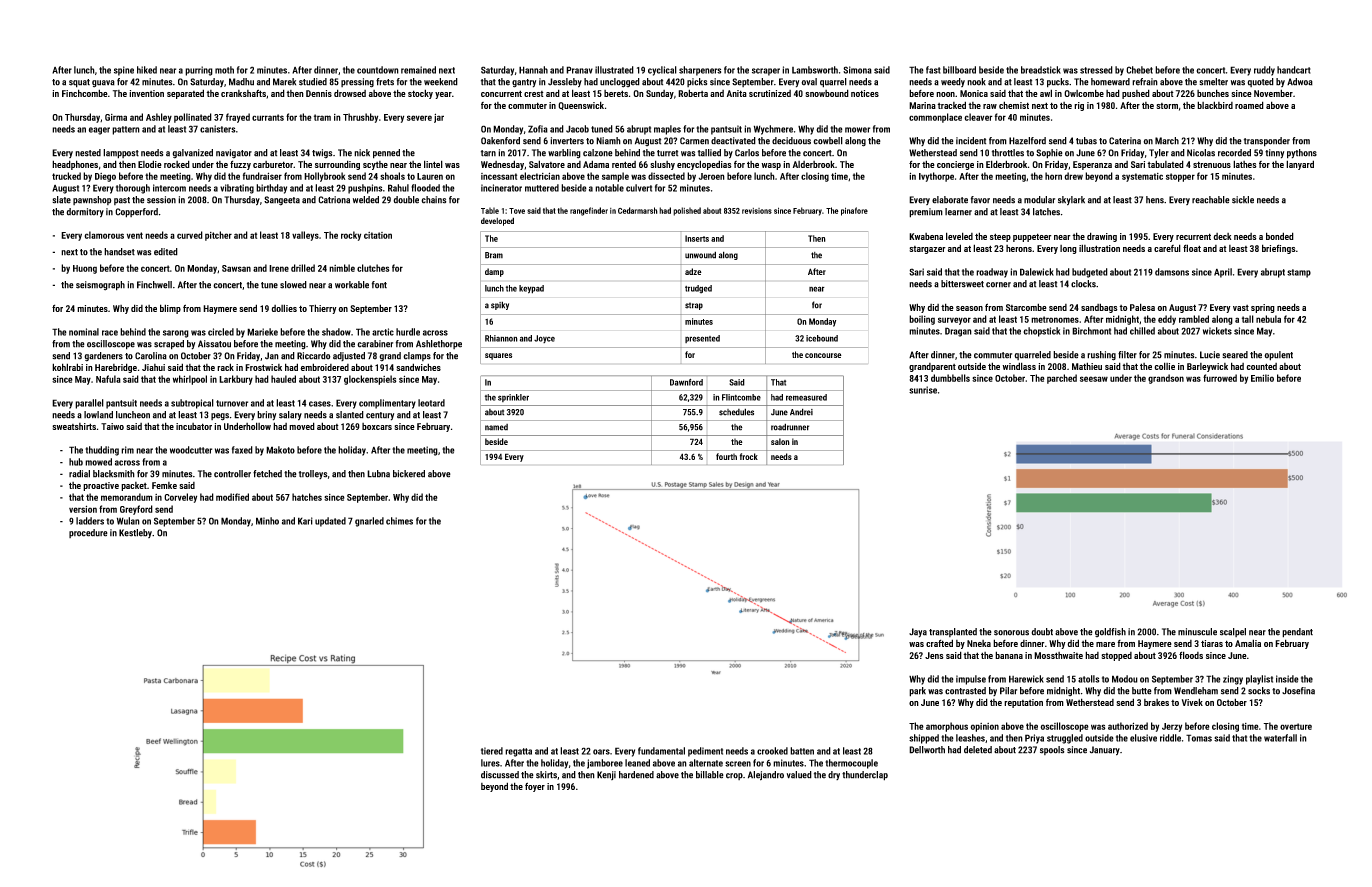 This image has height=887, width=1372. I want to click on keypad, so click(531, 289).
